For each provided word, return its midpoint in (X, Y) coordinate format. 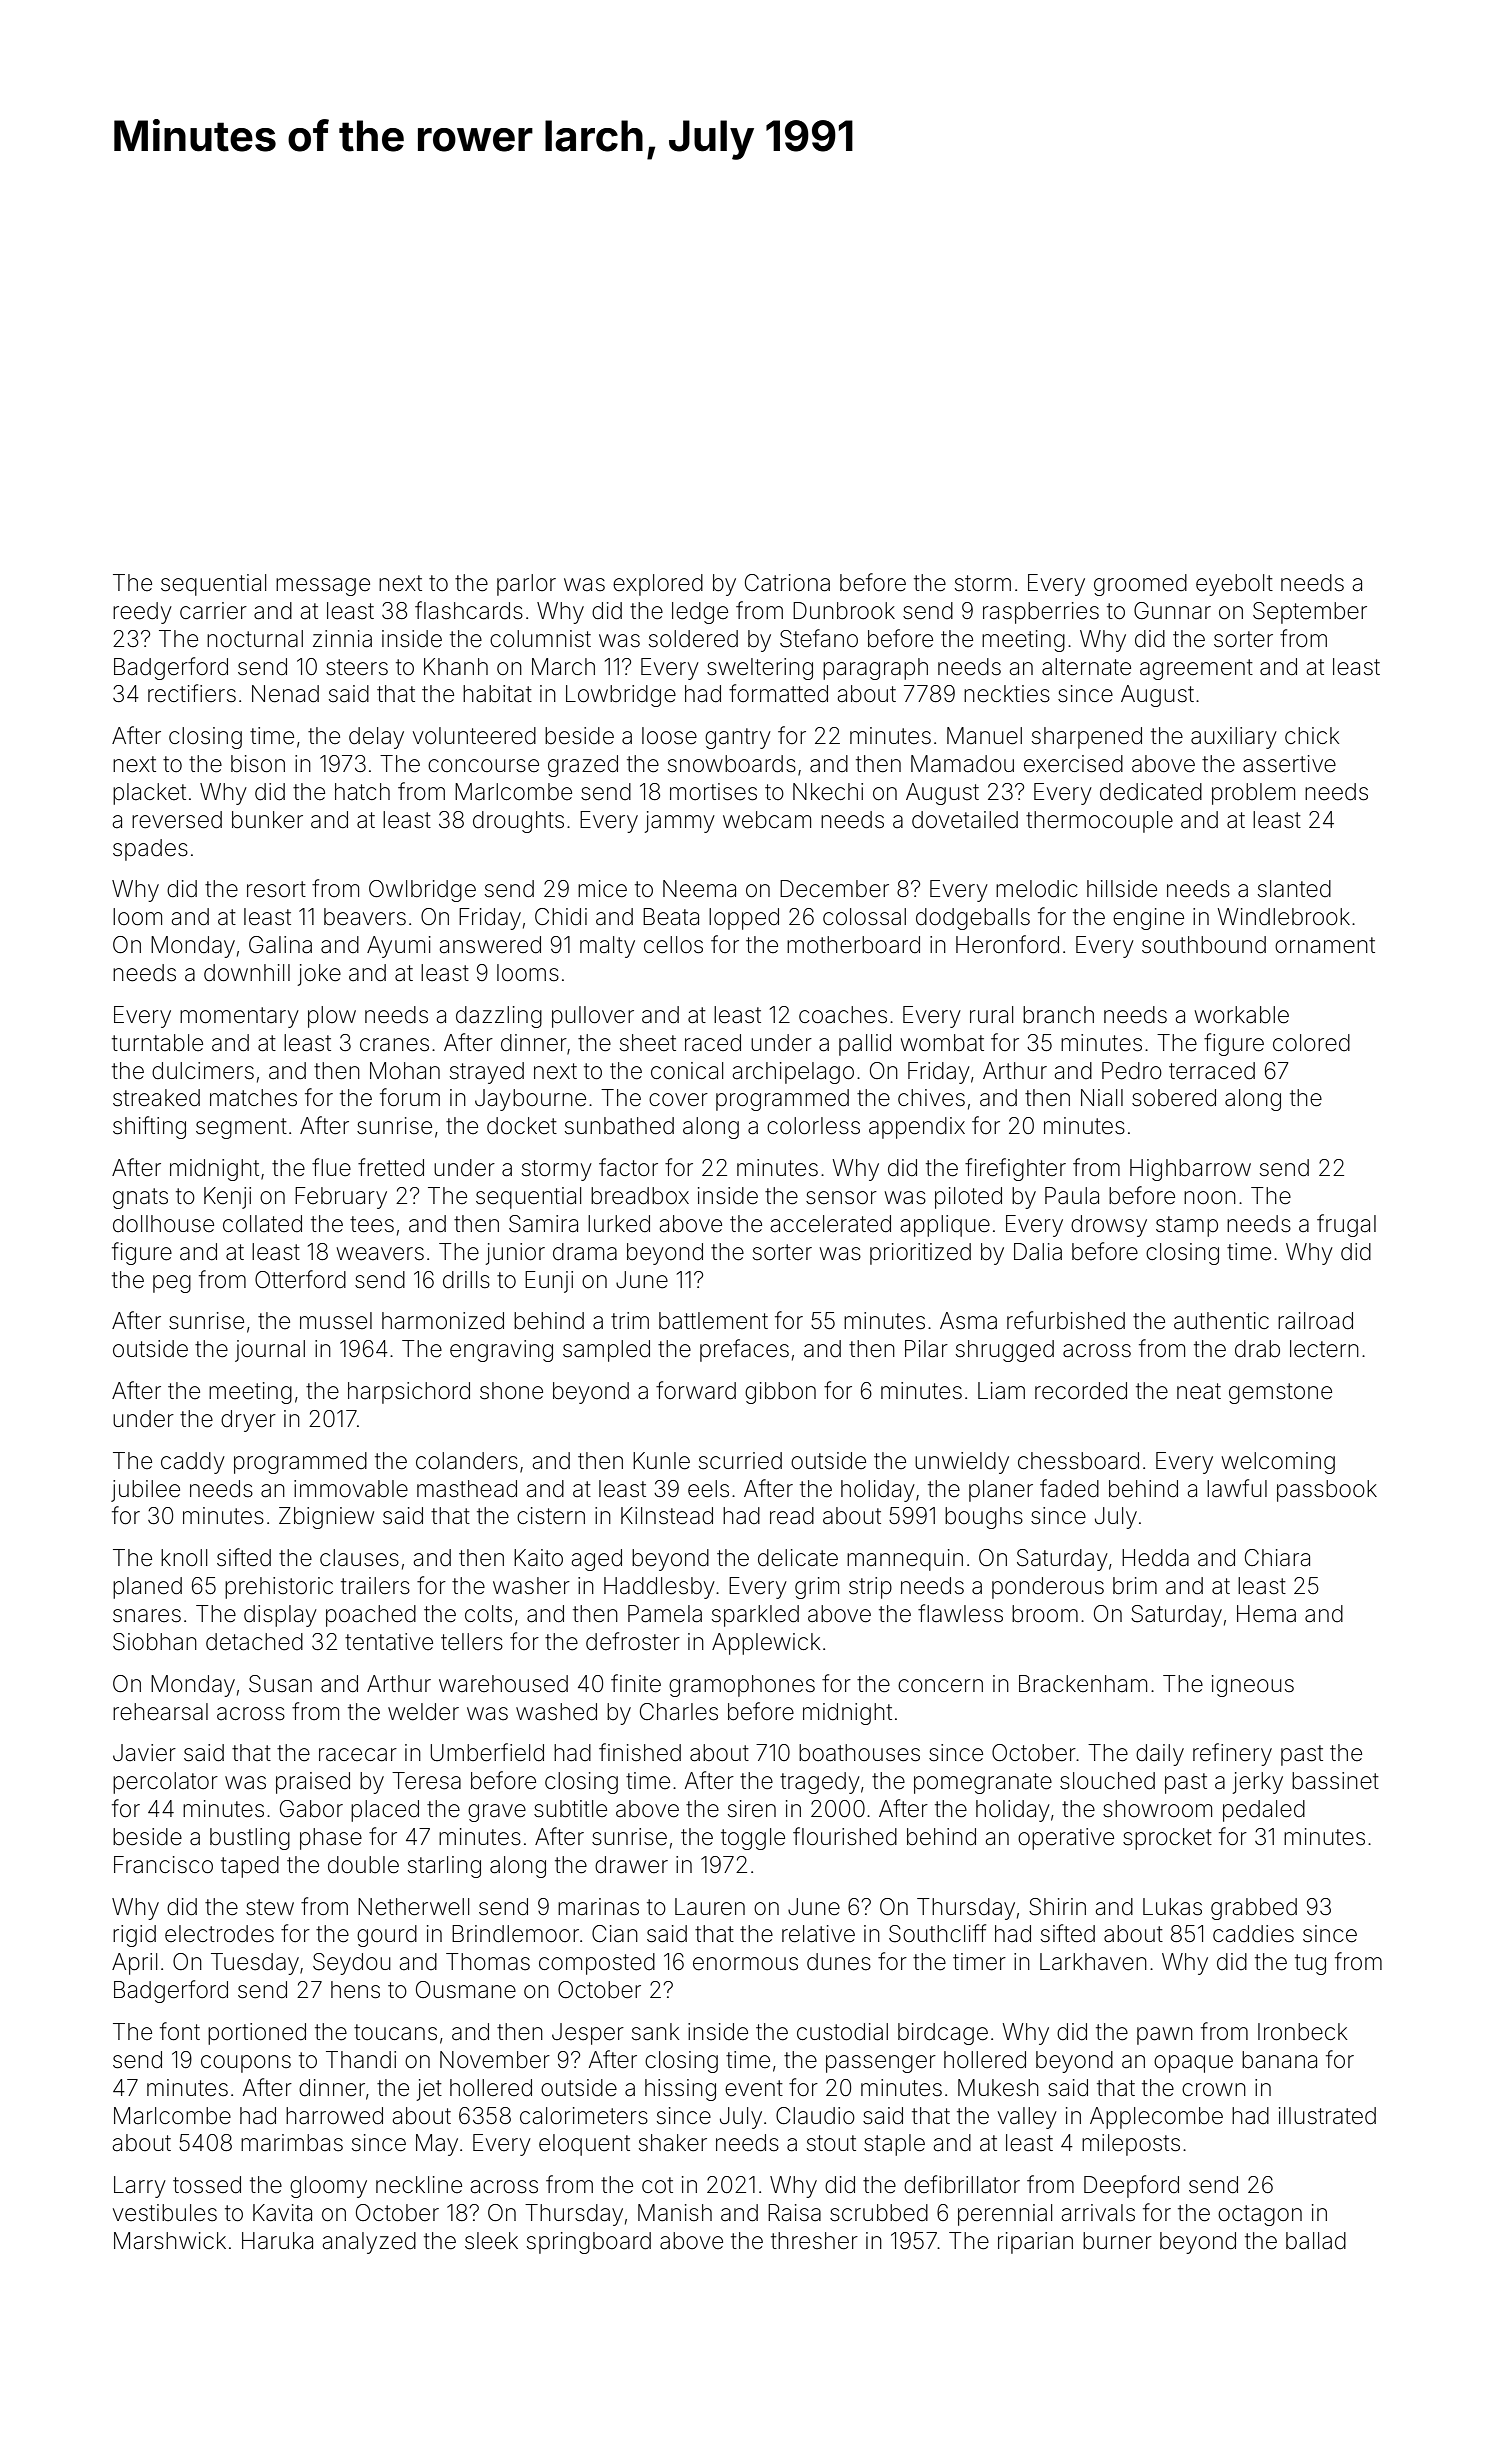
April (134, 1964)
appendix (917, 1128)
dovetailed (965, 820)
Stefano (819, 638)
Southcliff (937, 1933)
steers (357, 667)
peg (172, 1284)
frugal (1346, 1225)
